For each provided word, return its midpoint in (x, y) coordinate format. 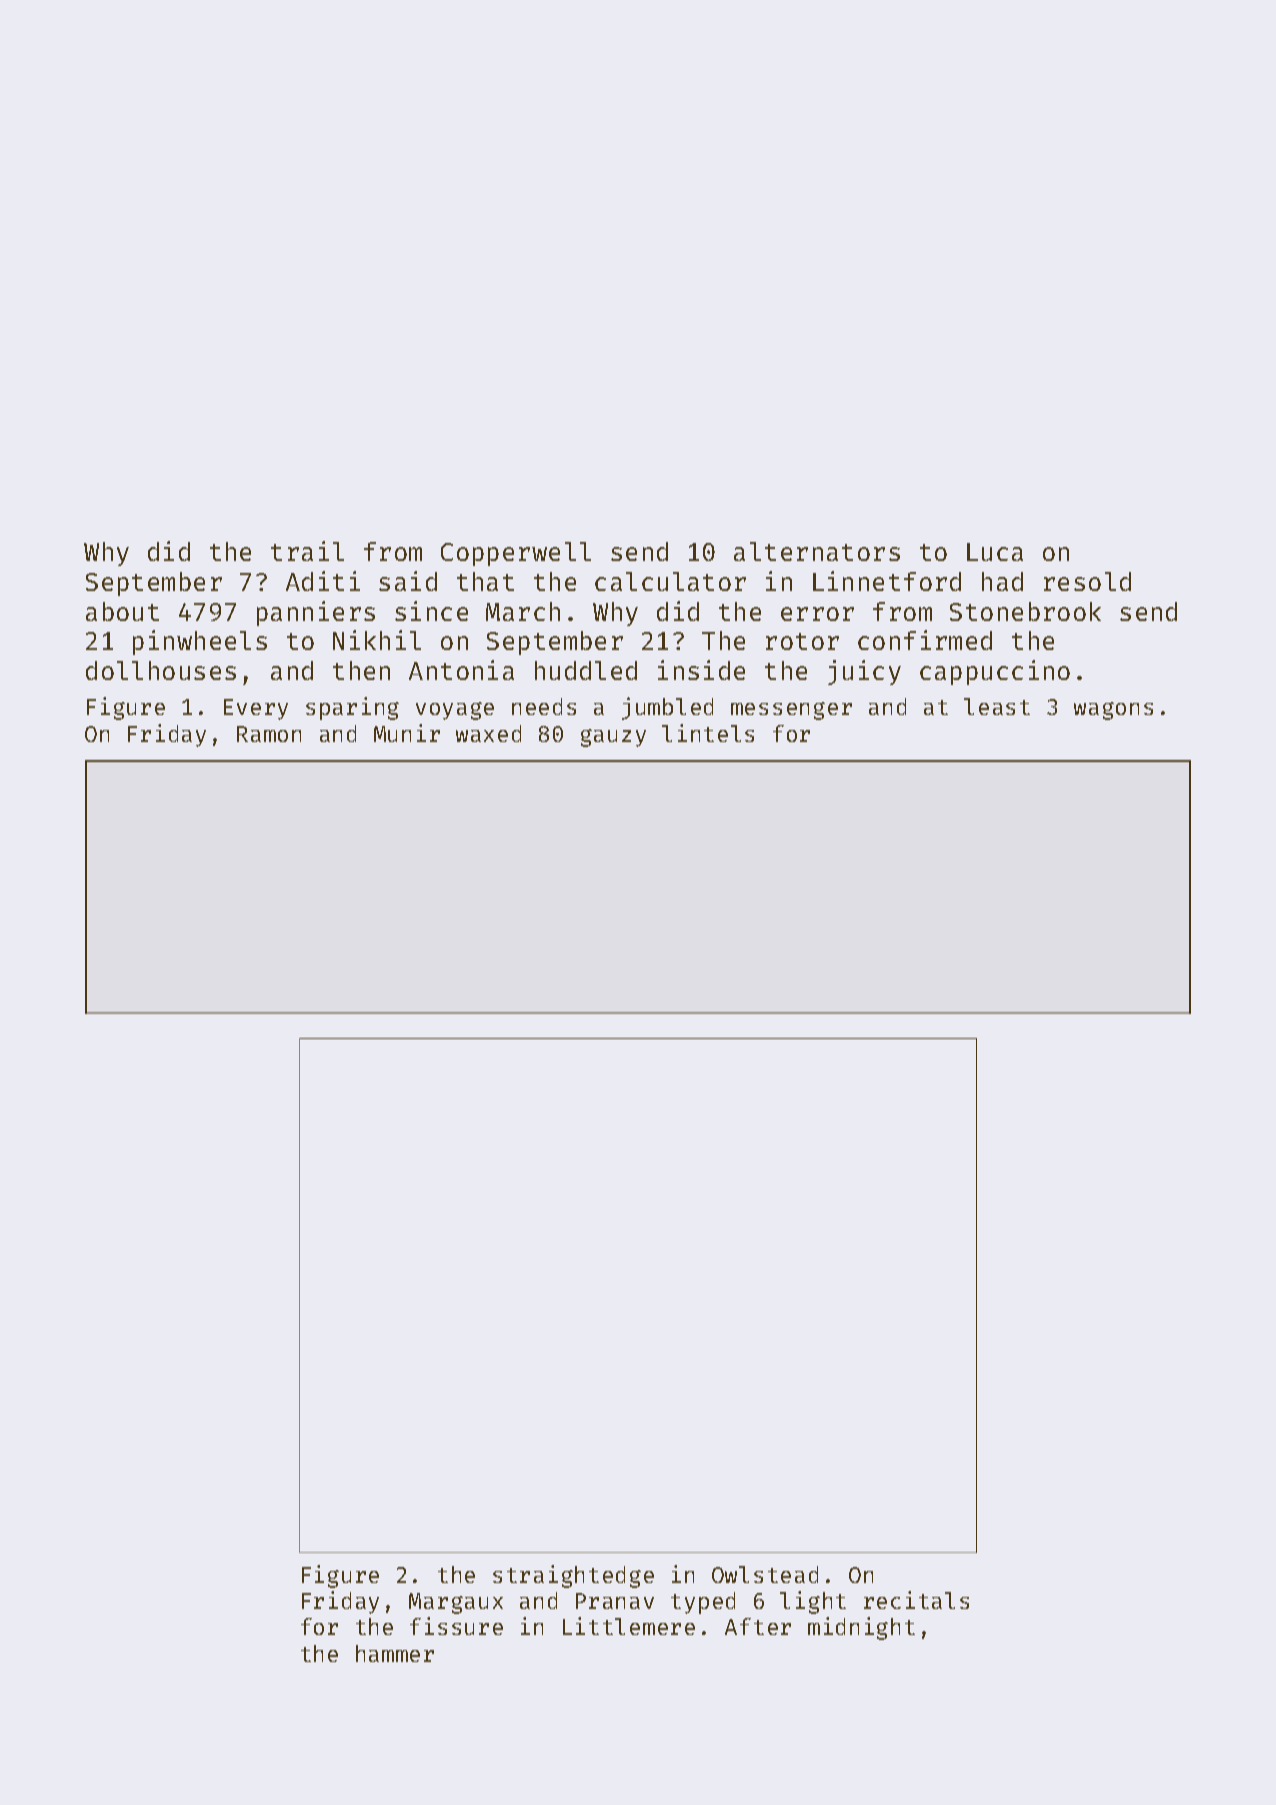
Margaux (456, 1603)
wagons (1113, 711)
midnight (861, 1628)
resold (1087, 581)
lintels (708, 733)
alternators (817, 551)
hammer (395, 1653)
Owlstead (765, 1574)
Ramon (269, 734)
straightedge (573, 1576)
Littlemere (629, 1626)
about (122, 611)
